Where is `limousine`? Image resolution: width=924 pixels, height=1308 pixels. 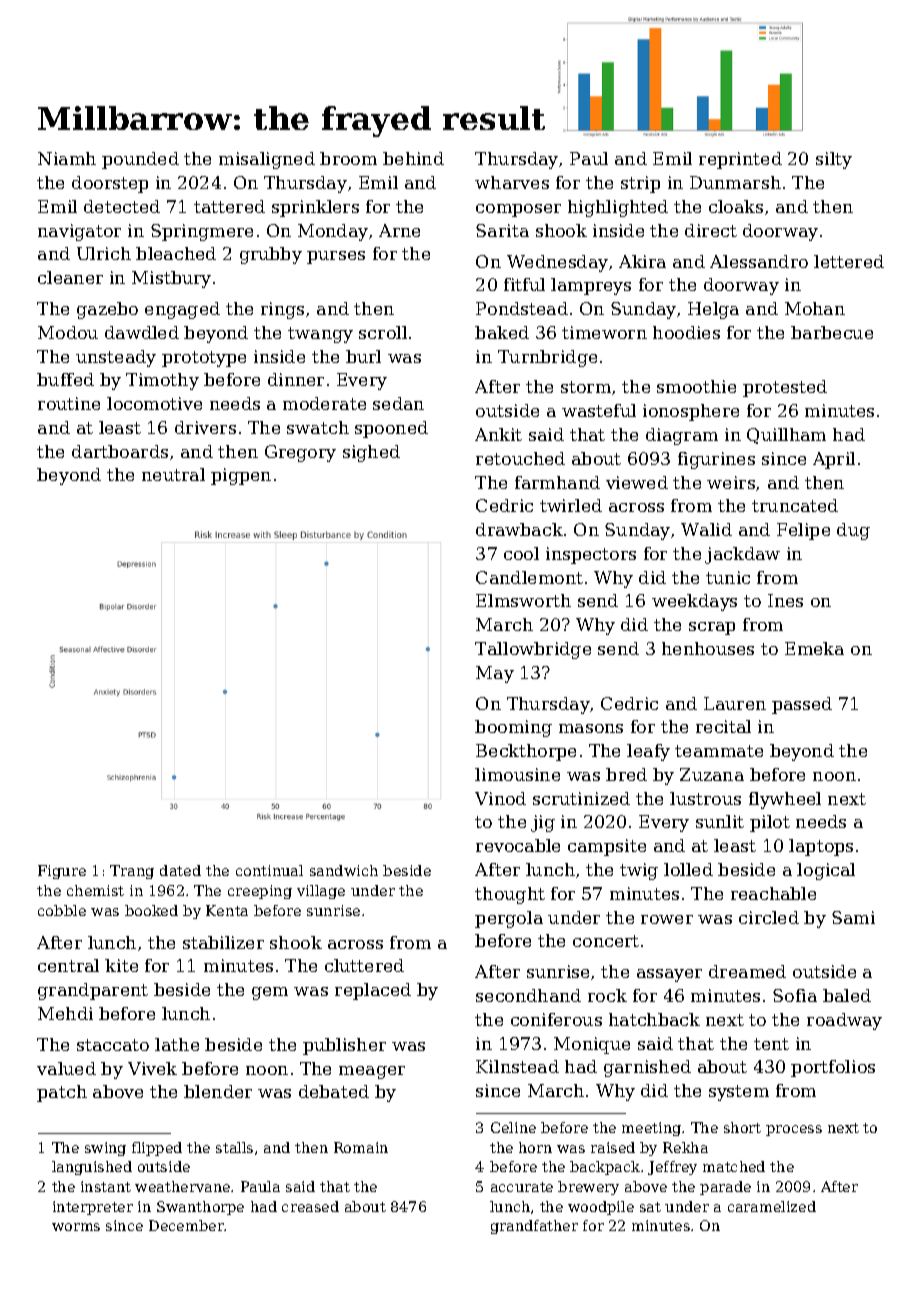 limousine is located at coordinates (517, 774).
